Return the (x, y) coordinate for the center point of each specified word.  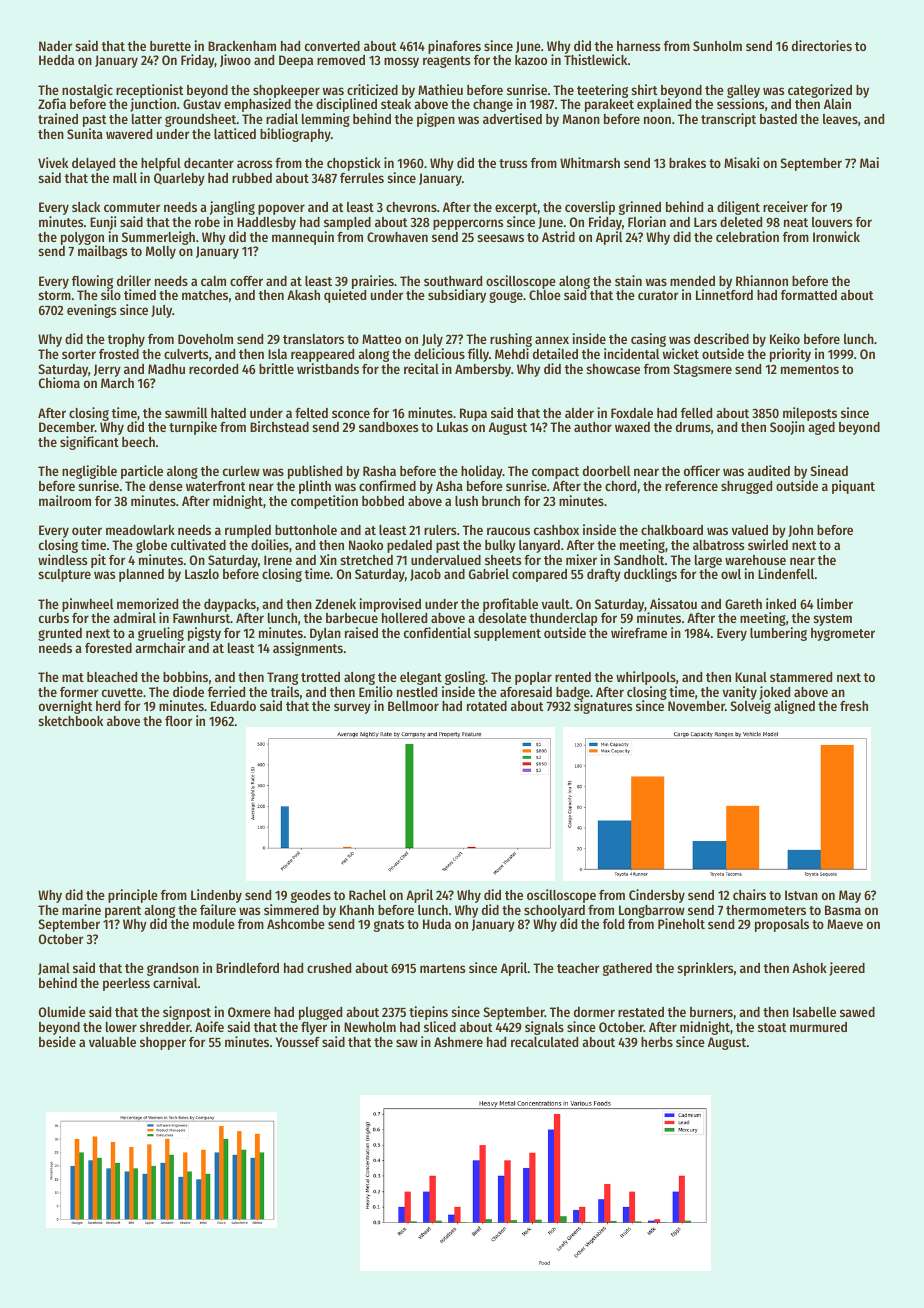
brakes (687, 163)
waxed (632, 427)
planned (141, 575)
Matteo (381, 339)
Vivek (53, 162)
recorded (213, 369)
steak (396, 104)
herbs (657, 1042)
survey (352, 708)
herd (108, 706)
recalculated (544, 1042)
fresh (854, 706)
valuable (112, 1042)
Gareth (743, 604)
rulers (440, 530)
